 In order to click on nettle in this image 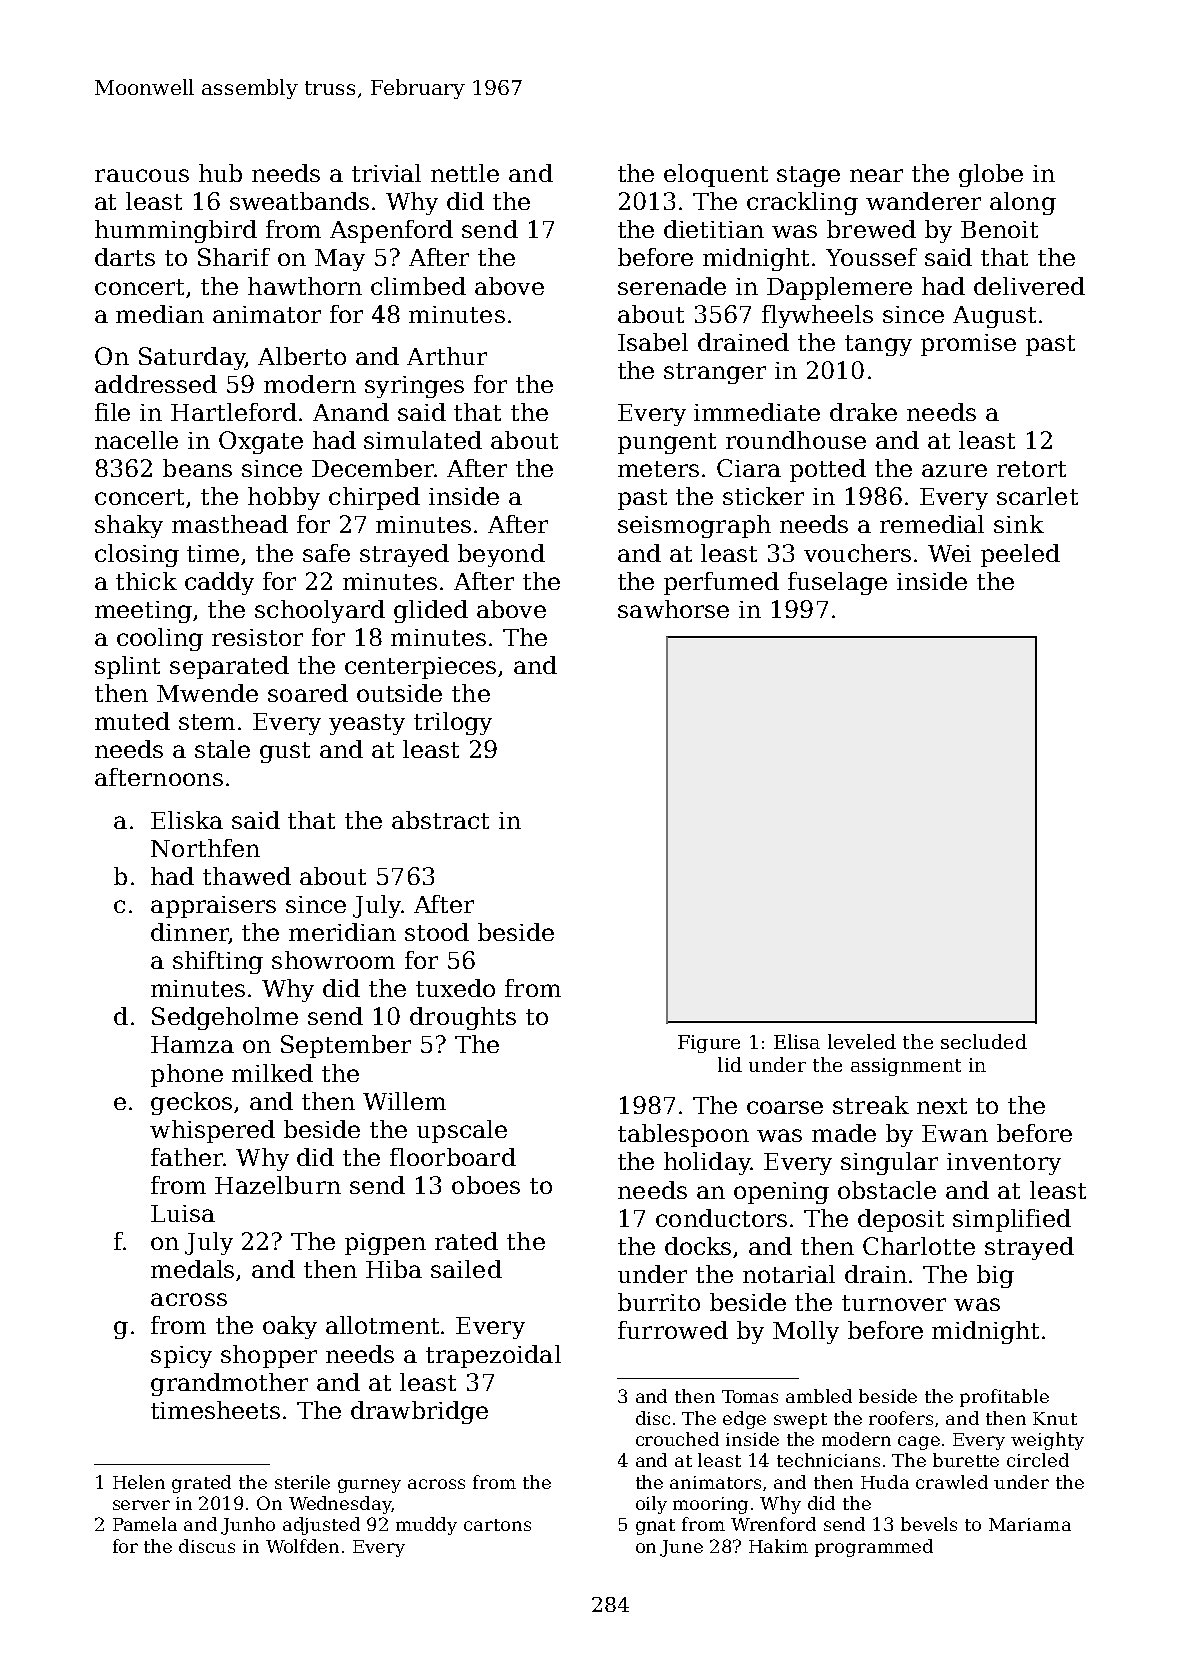, I will do `click(465, 173)`.
